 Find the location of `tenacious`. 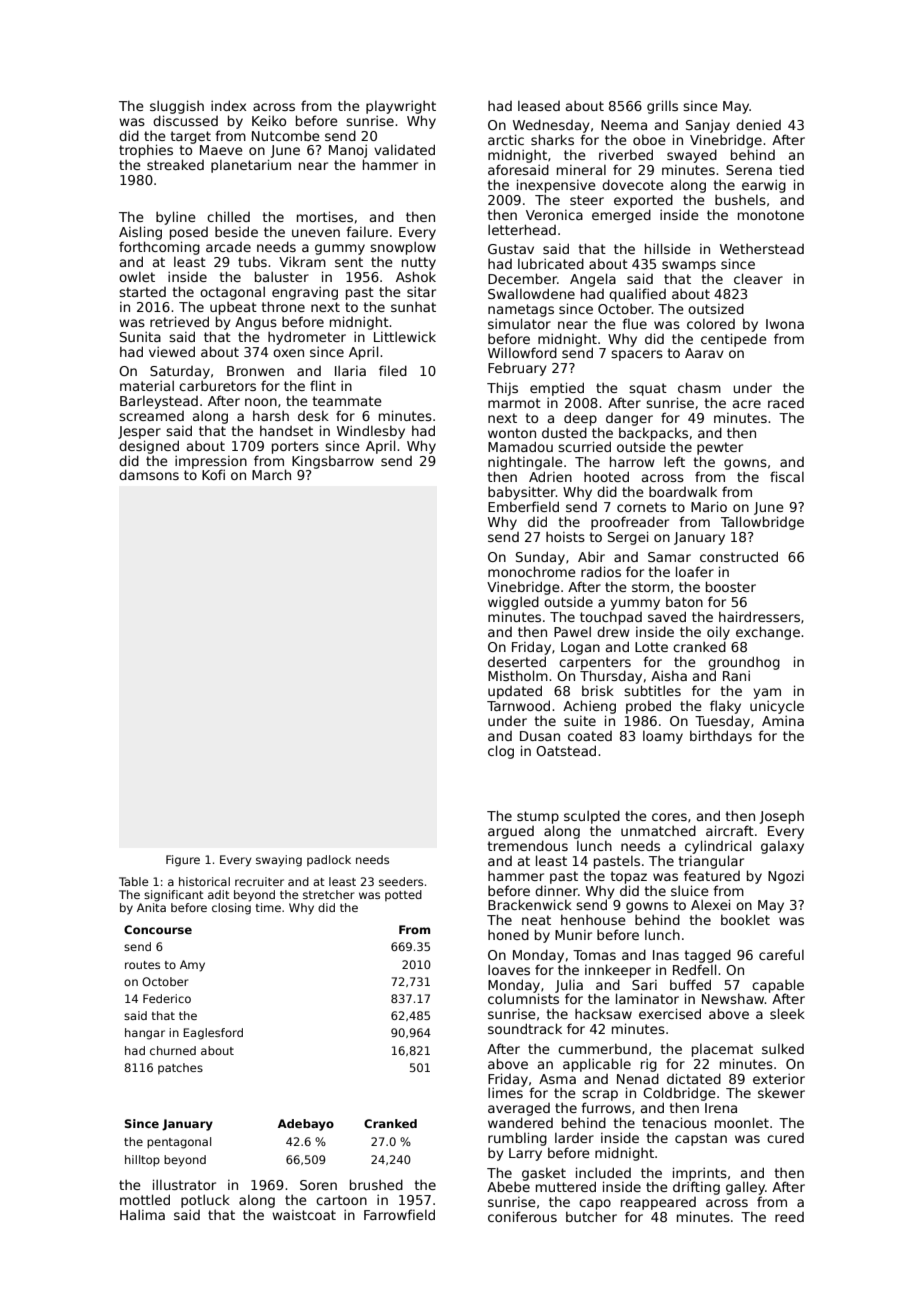

tenacious is located at coordinates (674, 1122).
